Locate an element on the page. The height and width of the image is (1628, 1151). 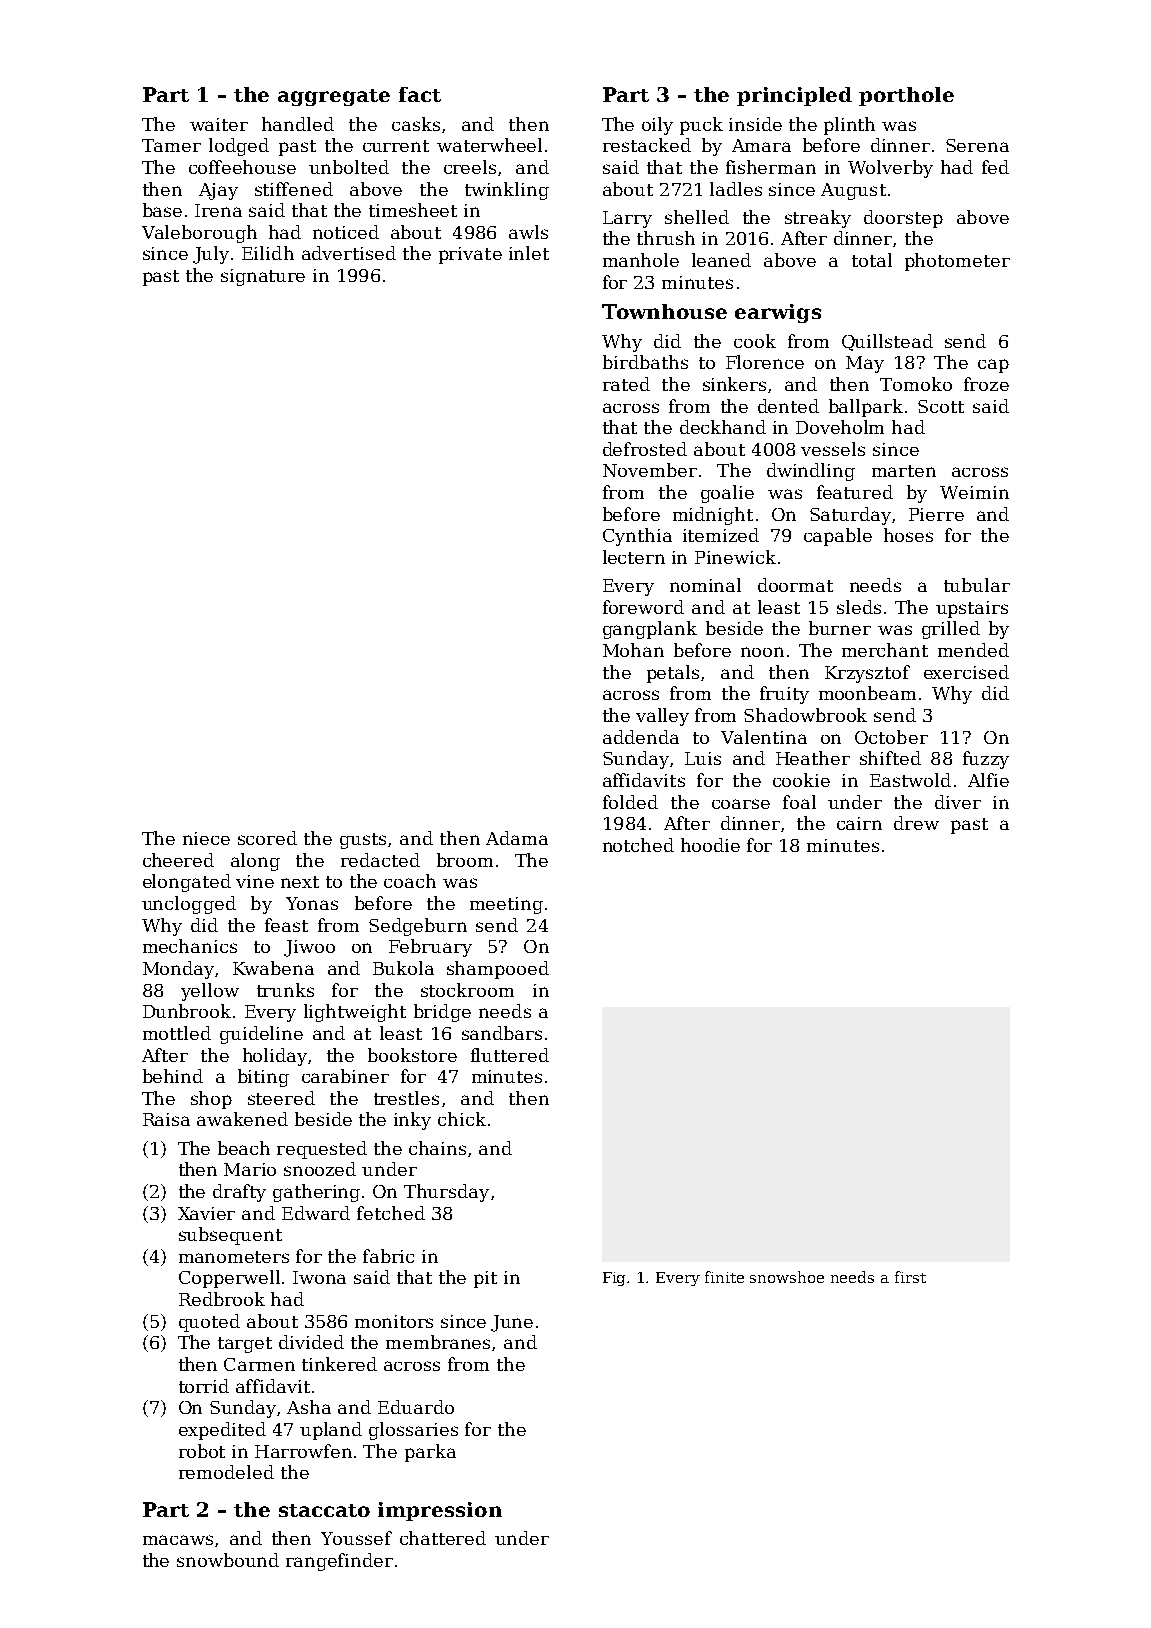
Eilidh is located at coordinates (268, 253).
